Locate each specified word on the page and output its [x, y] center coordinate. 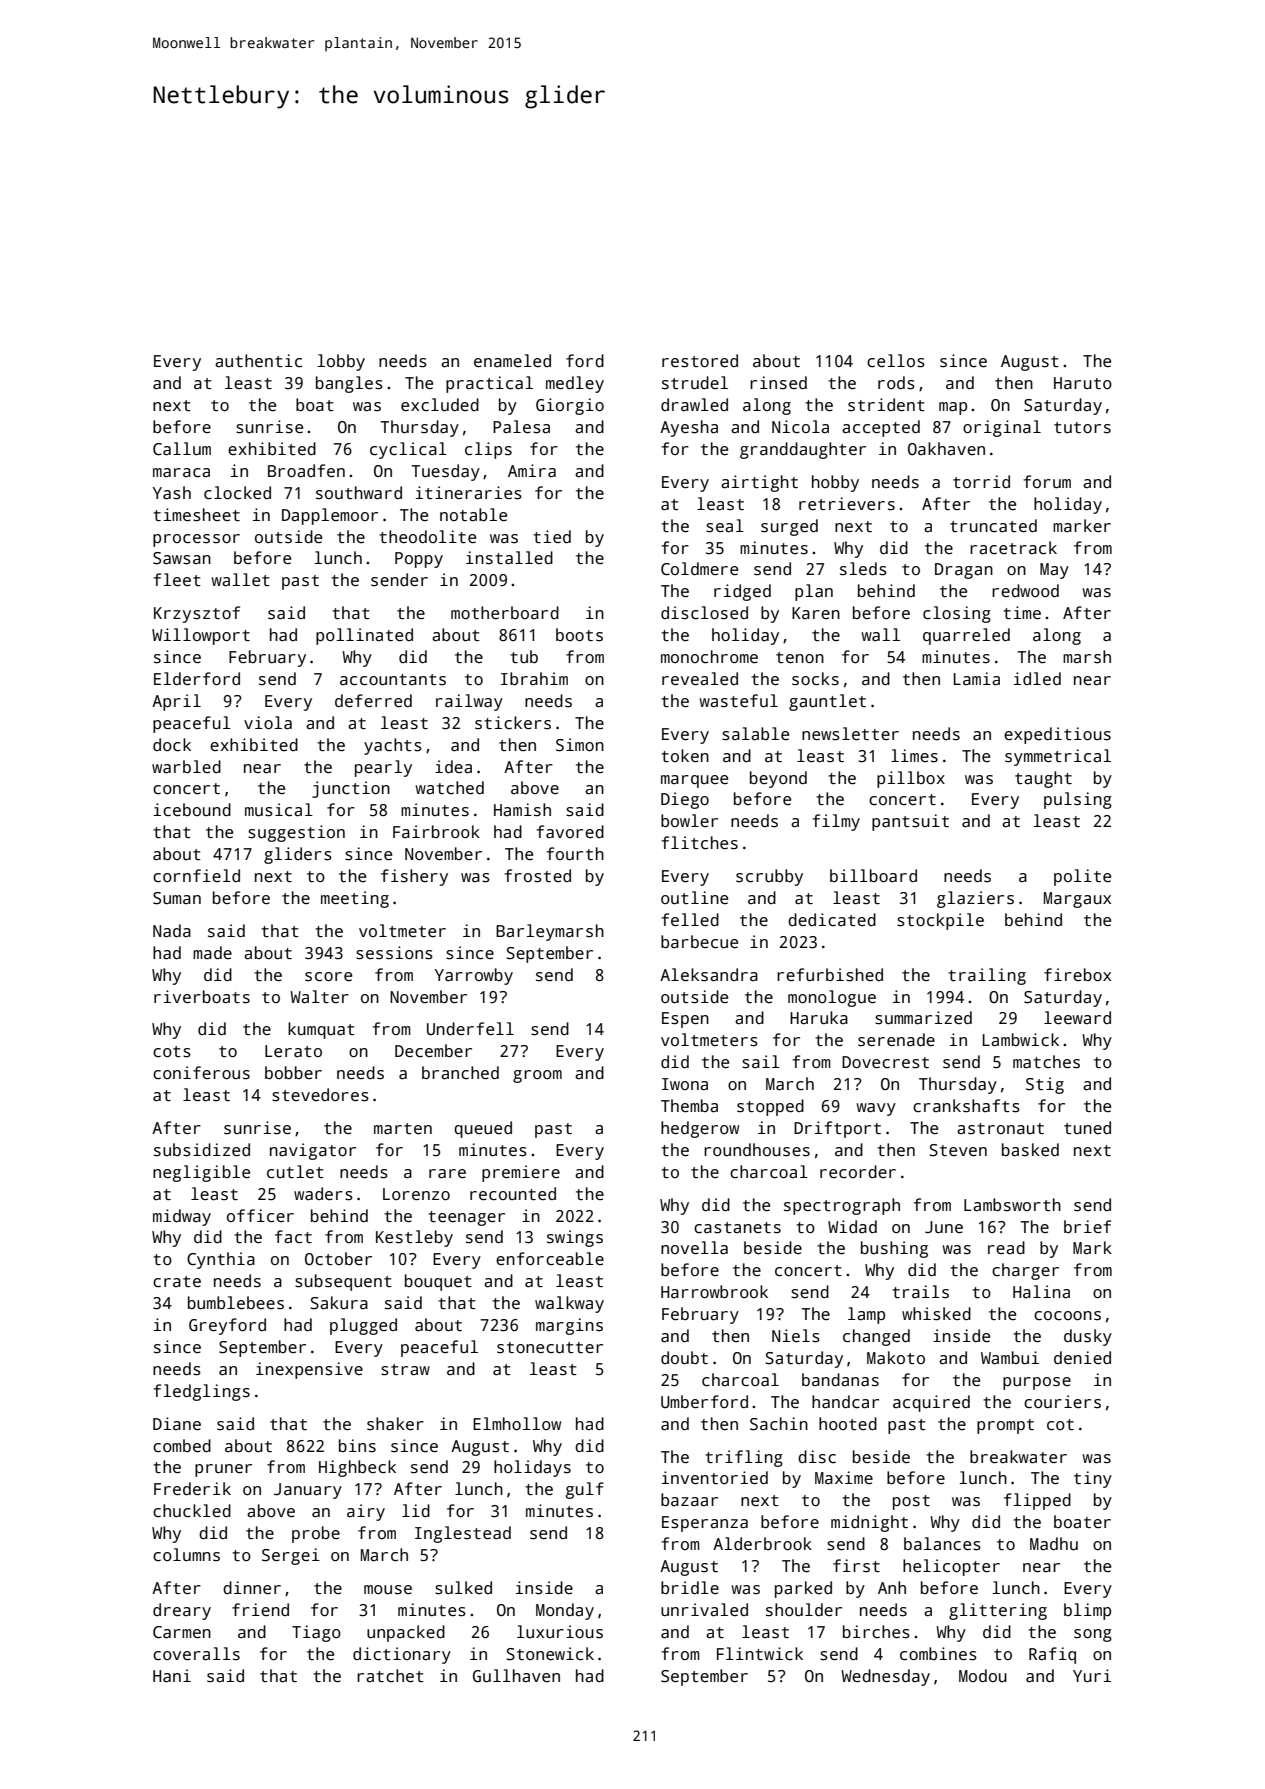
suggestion [296, 833]
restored [700, 361]
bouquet [438, 1282]
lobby [341, 362]
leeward [1077, 1018]
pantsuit [910, 822]
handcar [845, 1402]
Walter [319, 997]
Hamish [522, 810]
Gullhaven [516, 1676]
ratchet [390, 1676]
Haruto [1083, 383]
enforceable [550, 1259]
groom [537, 1076]
